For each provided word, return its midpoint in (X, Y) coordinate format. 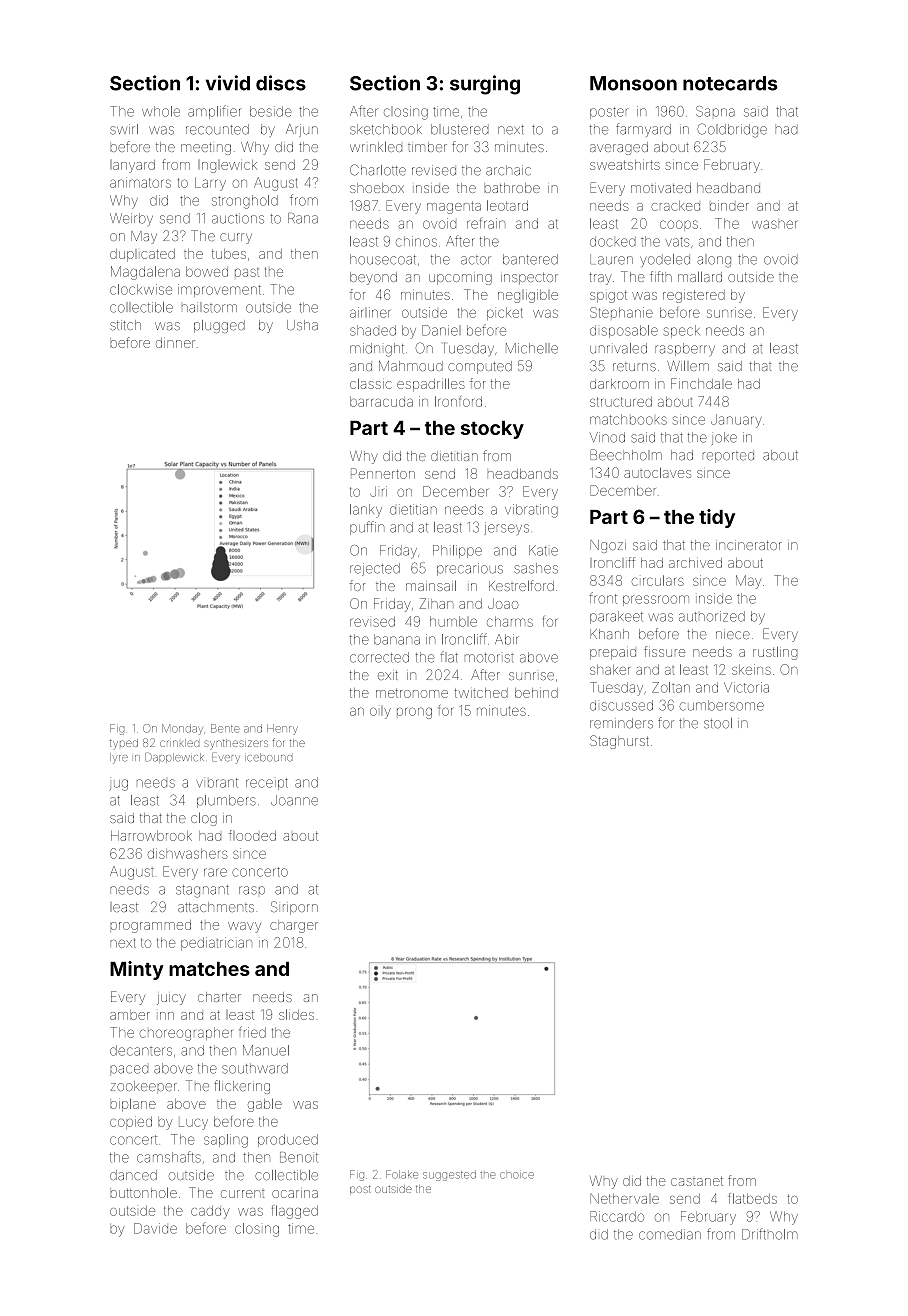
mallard (700, 276)
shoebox (377, 188)
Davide (155, 1228)
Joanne (294, 800)
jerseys (507, 528)
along (714, 261)
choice (517, 1175)
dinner (175, 343)
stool (718, 723)
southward (255, 1068)
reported (728, 457)
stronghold (245, 202)
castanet (697, 1181)
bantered (530, 259)
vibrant (217, 783)
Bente (225, 728)
